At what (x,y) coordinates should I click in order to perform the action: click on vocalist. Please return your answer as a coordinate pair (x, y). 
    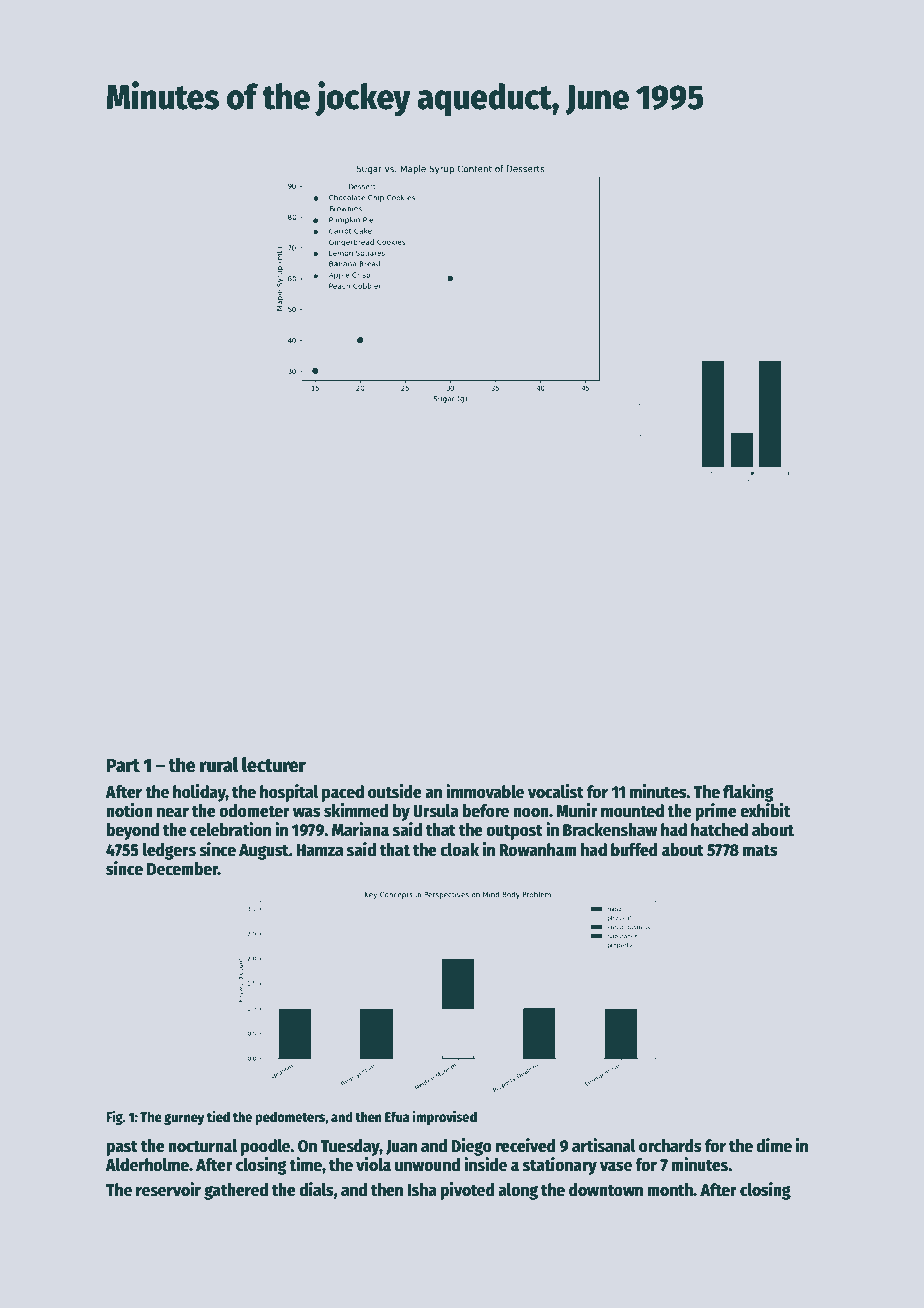
    Looking at the image, I should click on (556, 791).
